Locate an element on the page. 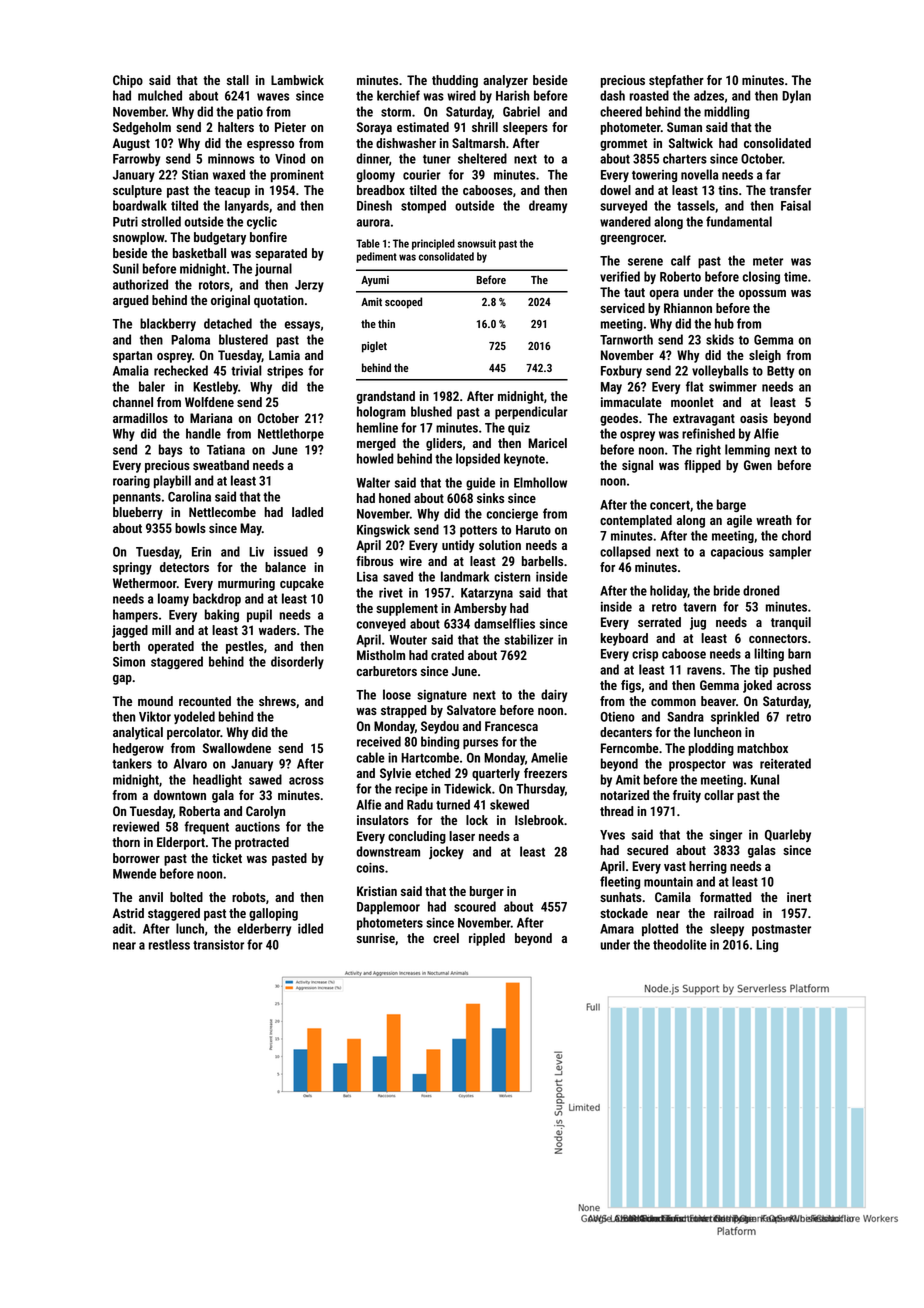 The width and height of the image is (924, 1308). opossum is located at coordinates (762, 295).
